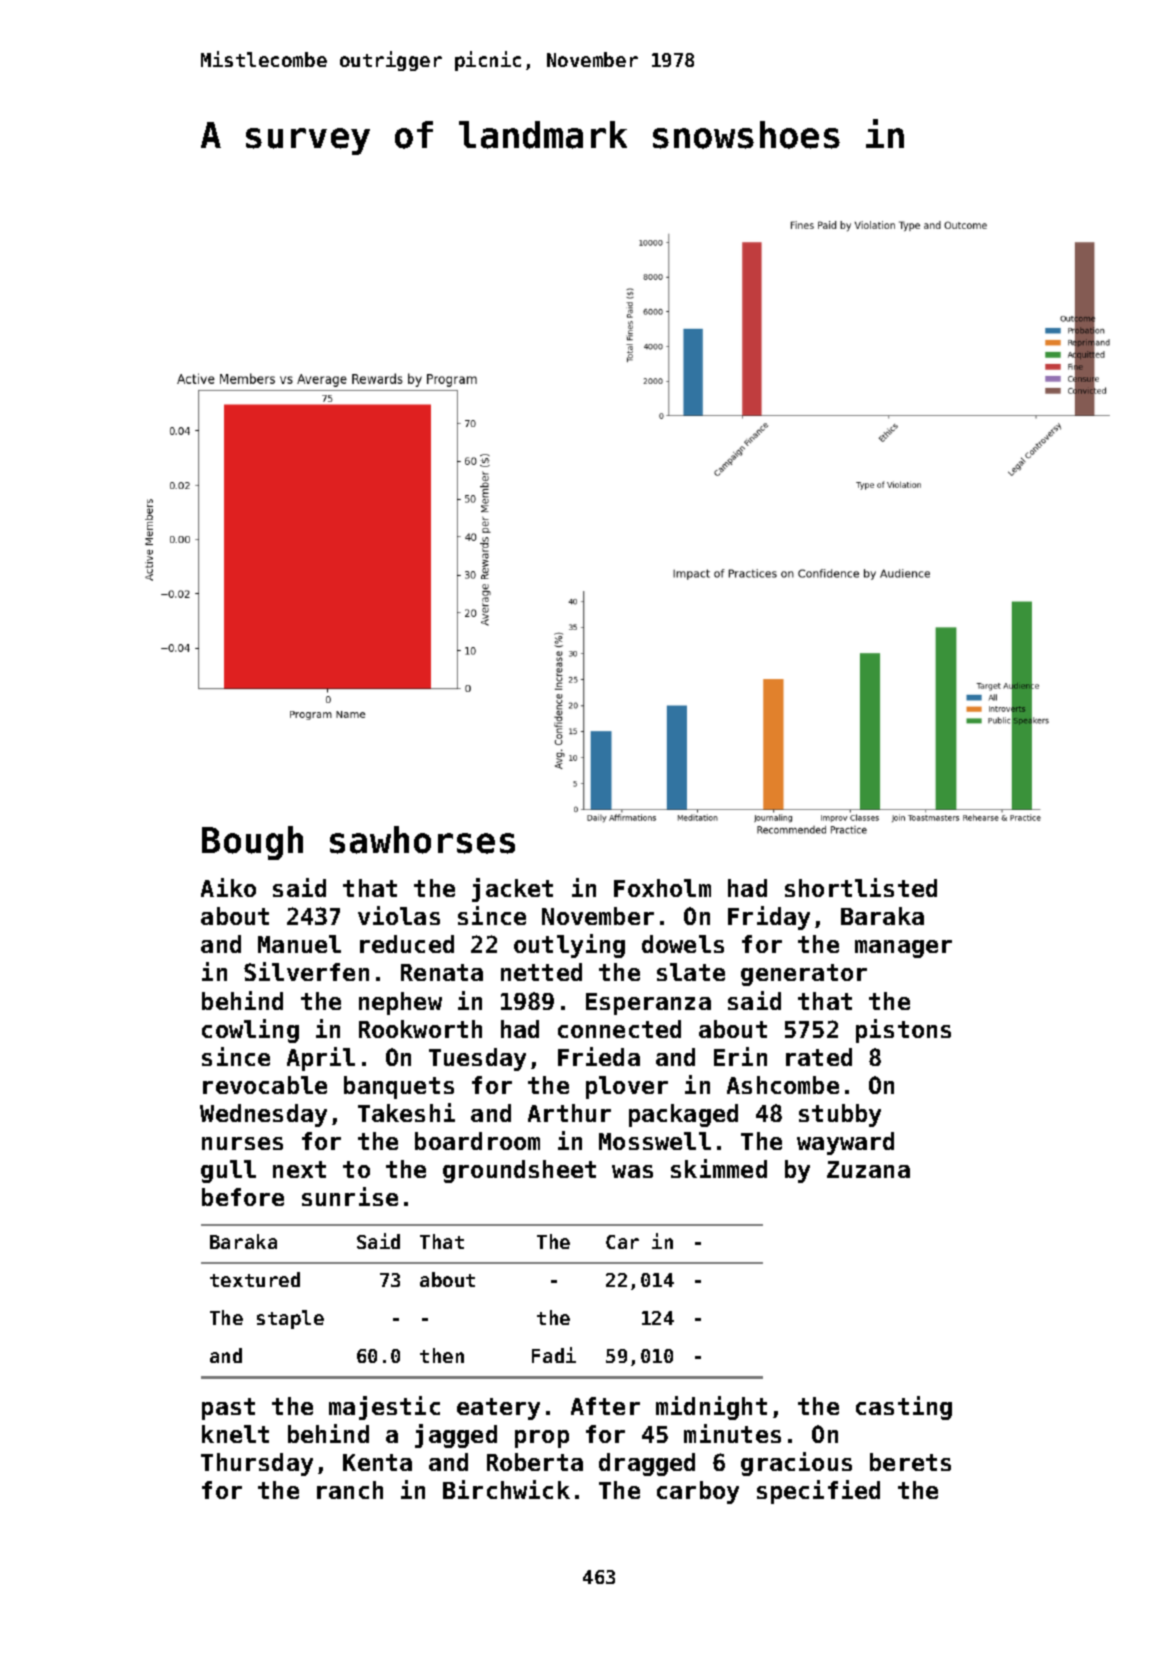 The height and width of the document is (1654, 1165). I want to click on rated, so click(819, 1057).
